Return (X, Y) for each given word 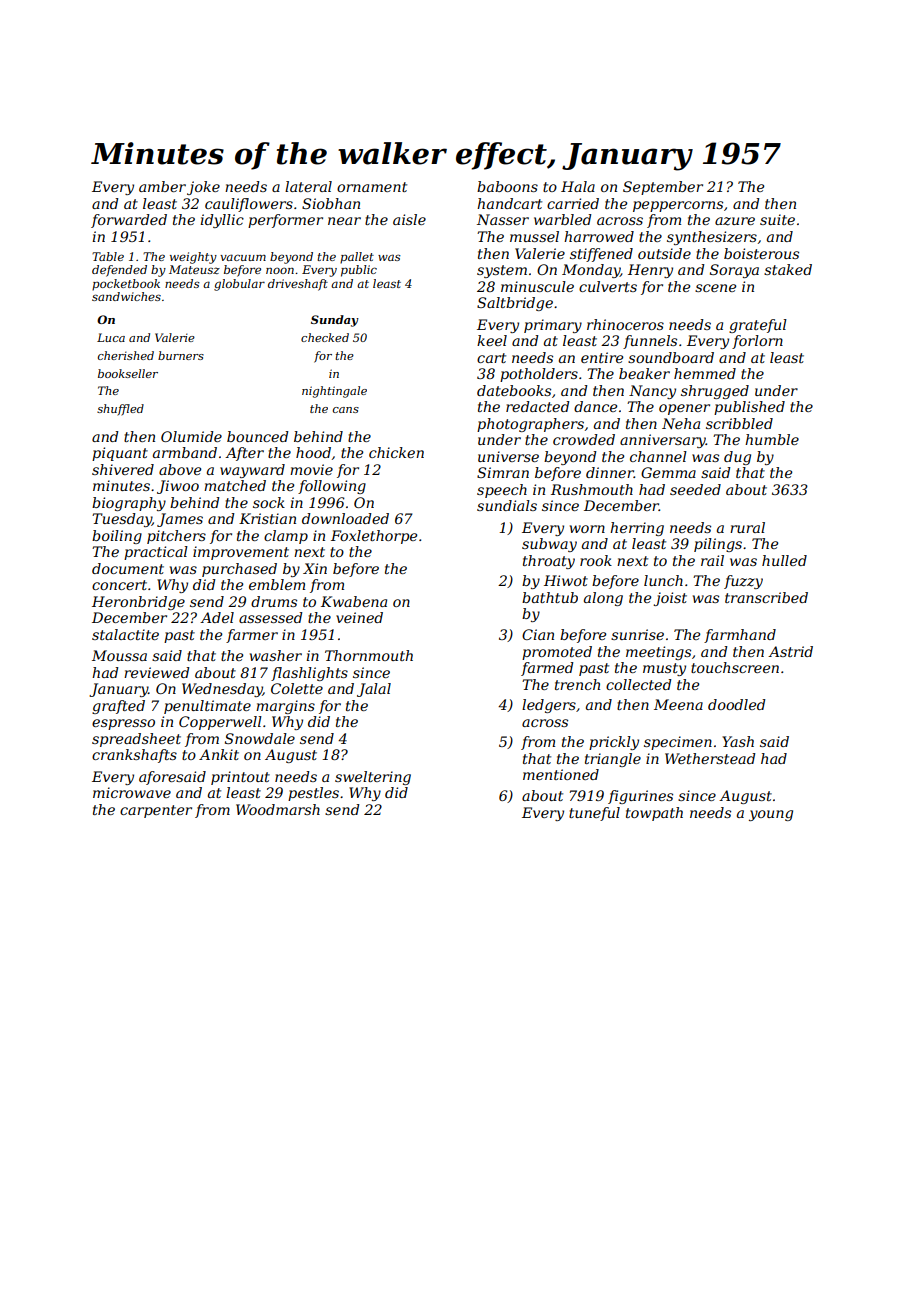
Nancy (652, 392)
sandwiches (126, 296)
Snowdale (260, 738)
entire (602, 357)
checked (325, 337)
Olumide (191, 436)
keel (492, 340)
